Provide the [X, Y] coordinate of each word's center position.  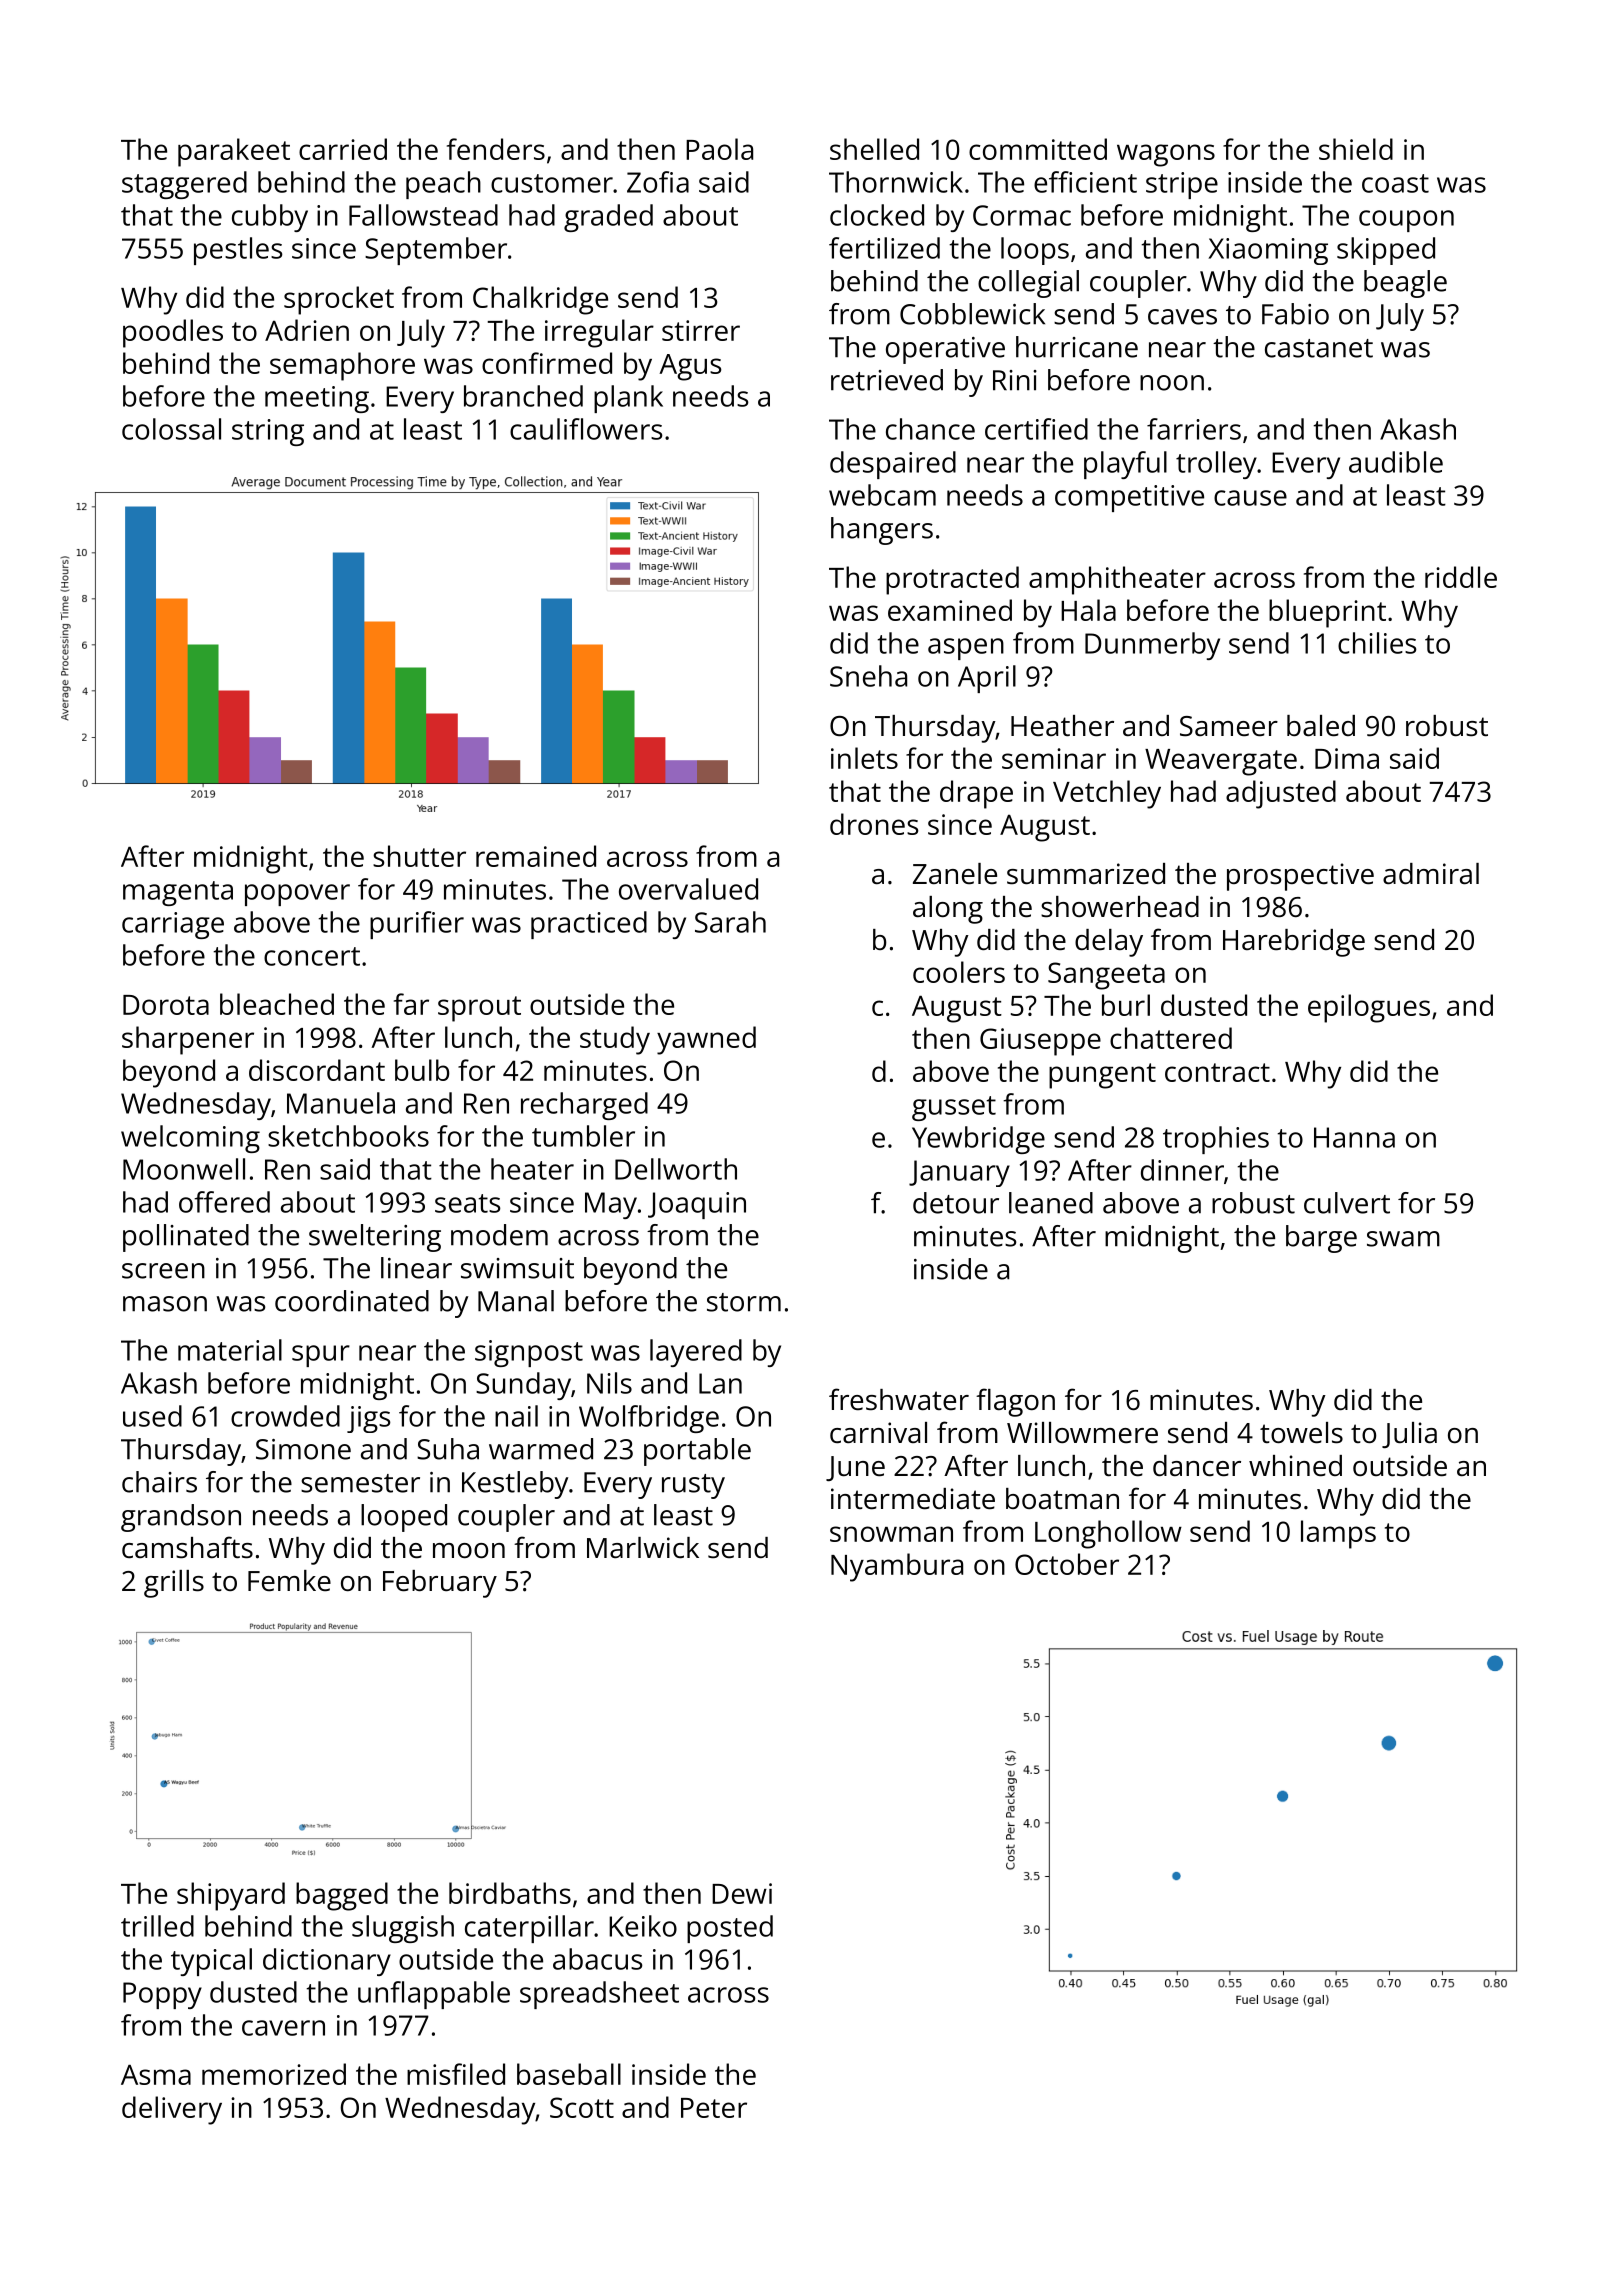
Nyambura [897, 1567]
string [268, 432]
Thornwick [896, 182]
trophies [1216, 1140]
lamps [1338, 1534]
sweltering [375, 1238]
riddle [1461, 577]
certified [1036, 429]
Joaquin [697, 1205]
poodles [173, 333]
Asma [156, 2074]
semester [360, 1483]
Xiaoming [1268, 251]
